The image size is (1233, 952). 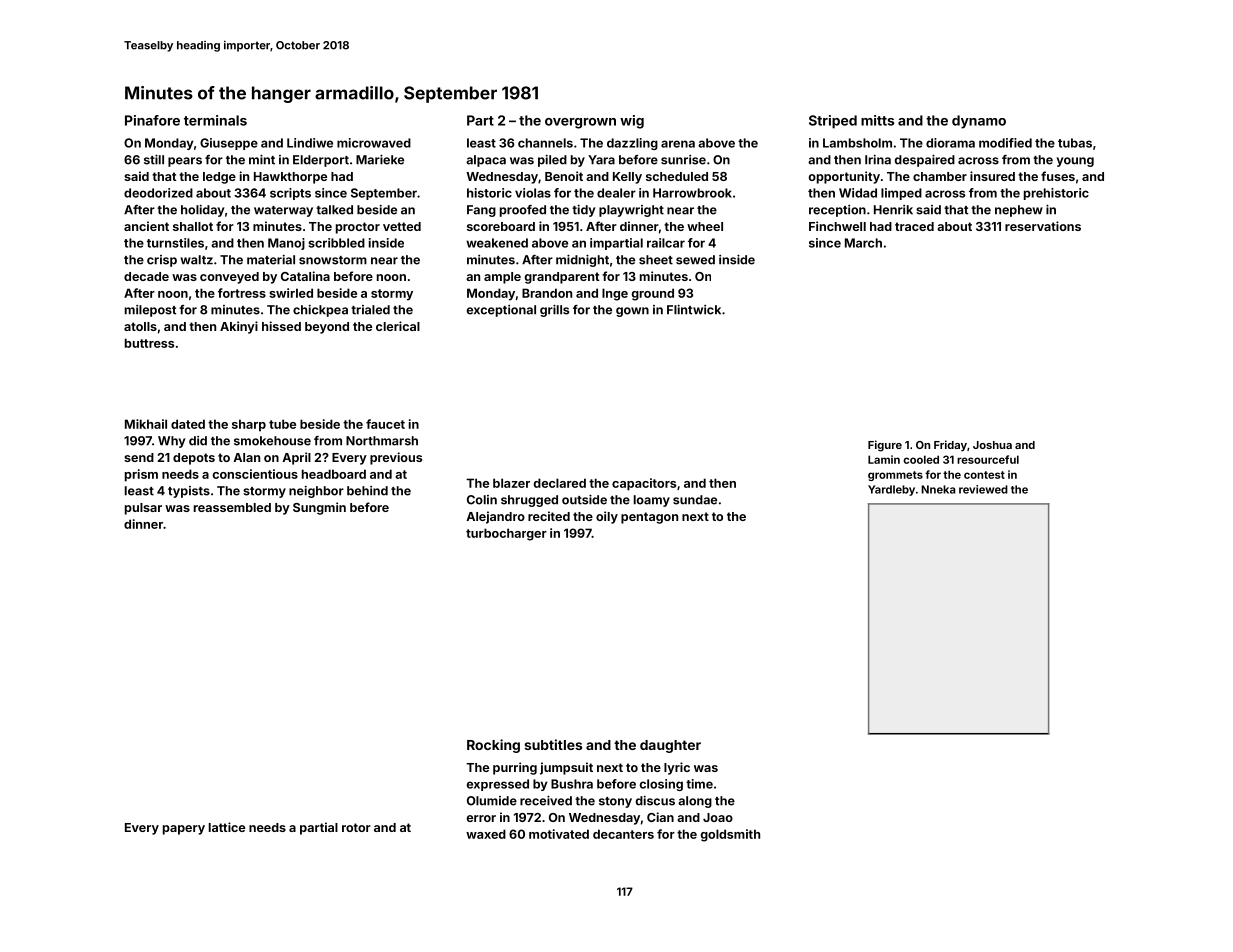 What do you see at coordinates (863, 243) in the image?
I see `March` at bounding box center [863, 243].
